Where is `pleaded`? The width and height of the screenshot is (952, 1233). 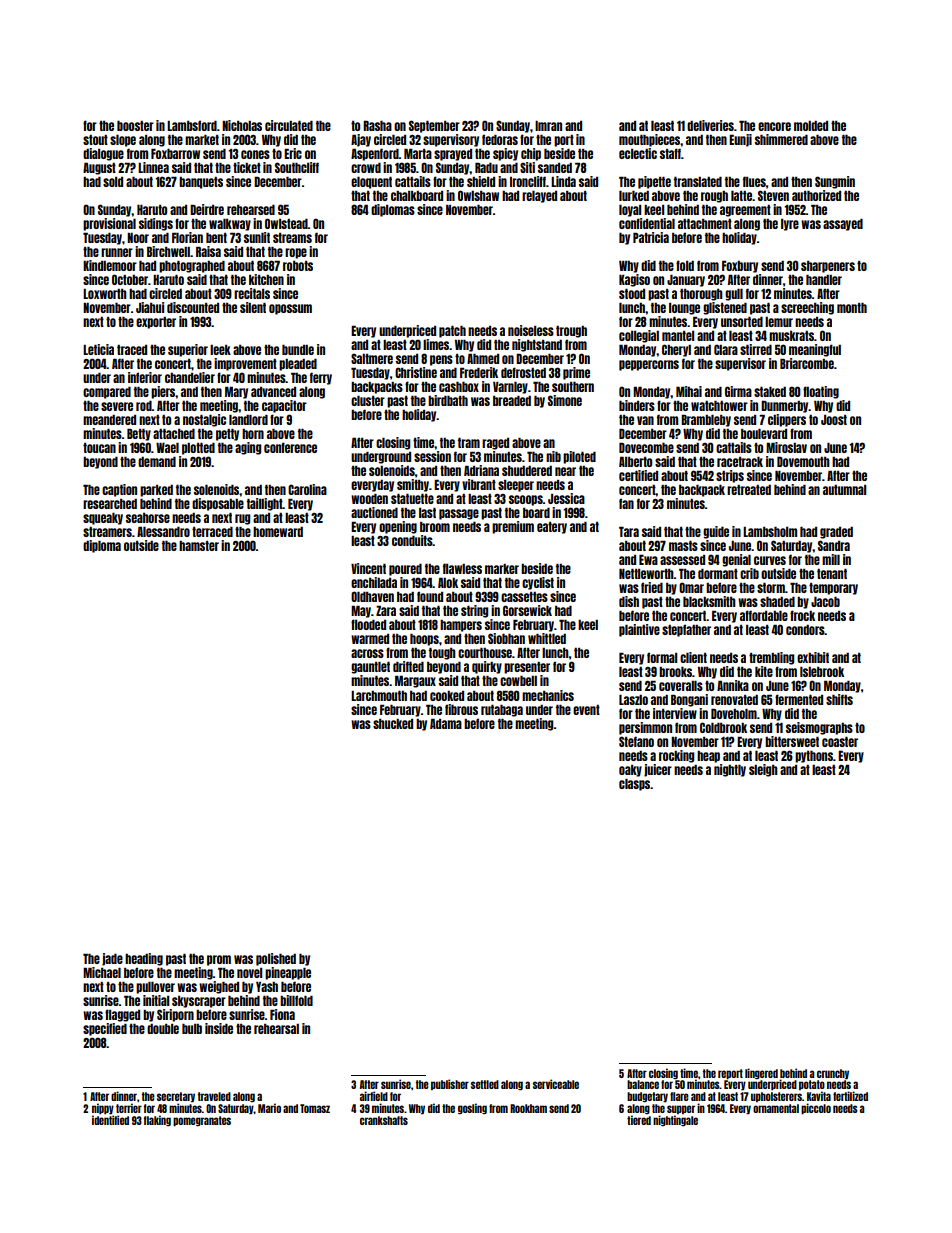 pleaded is located at coordinates (298, 365).
